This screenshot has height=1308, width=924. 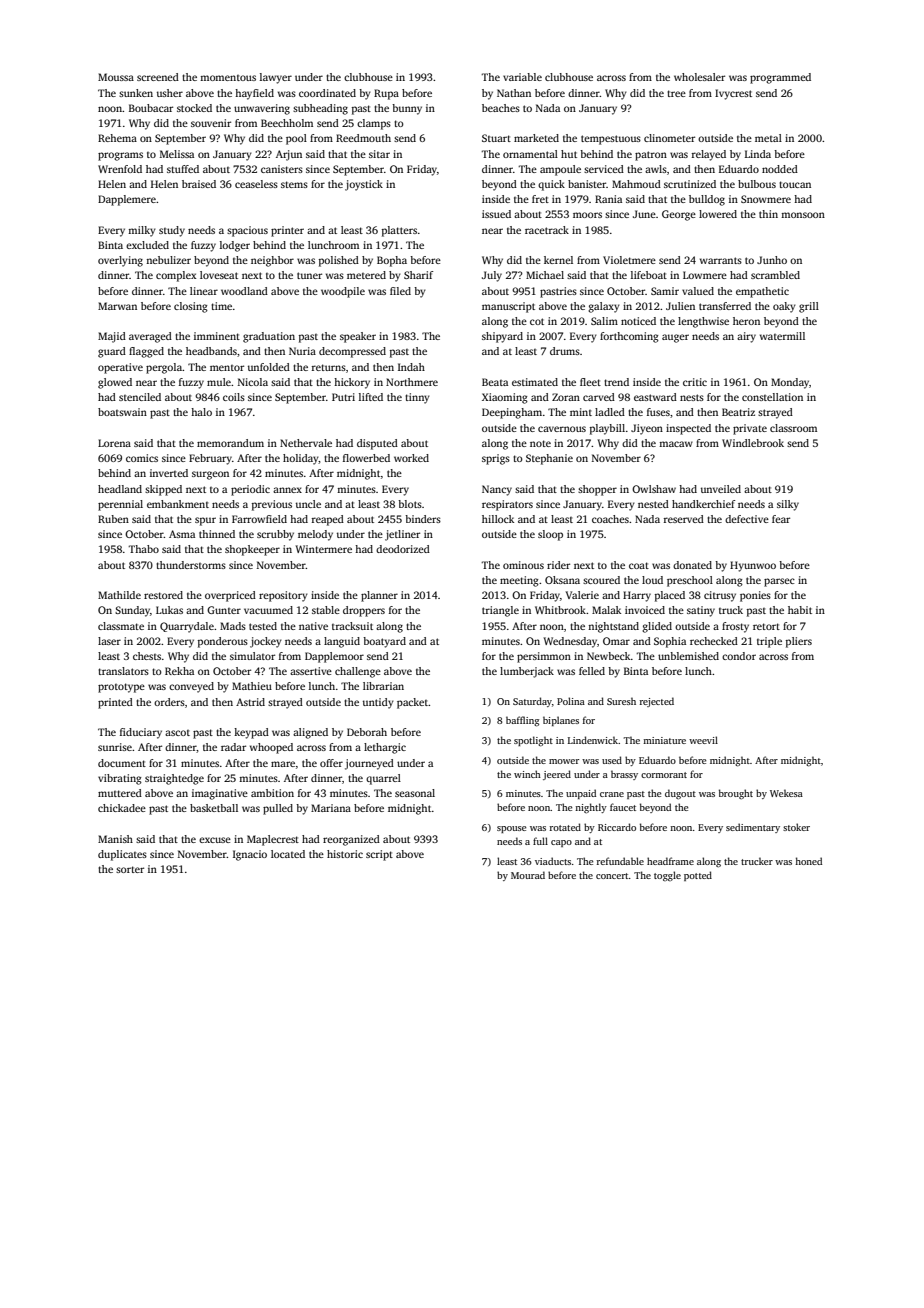 I want to click on Violetmere, so click(x=629, y=260).
